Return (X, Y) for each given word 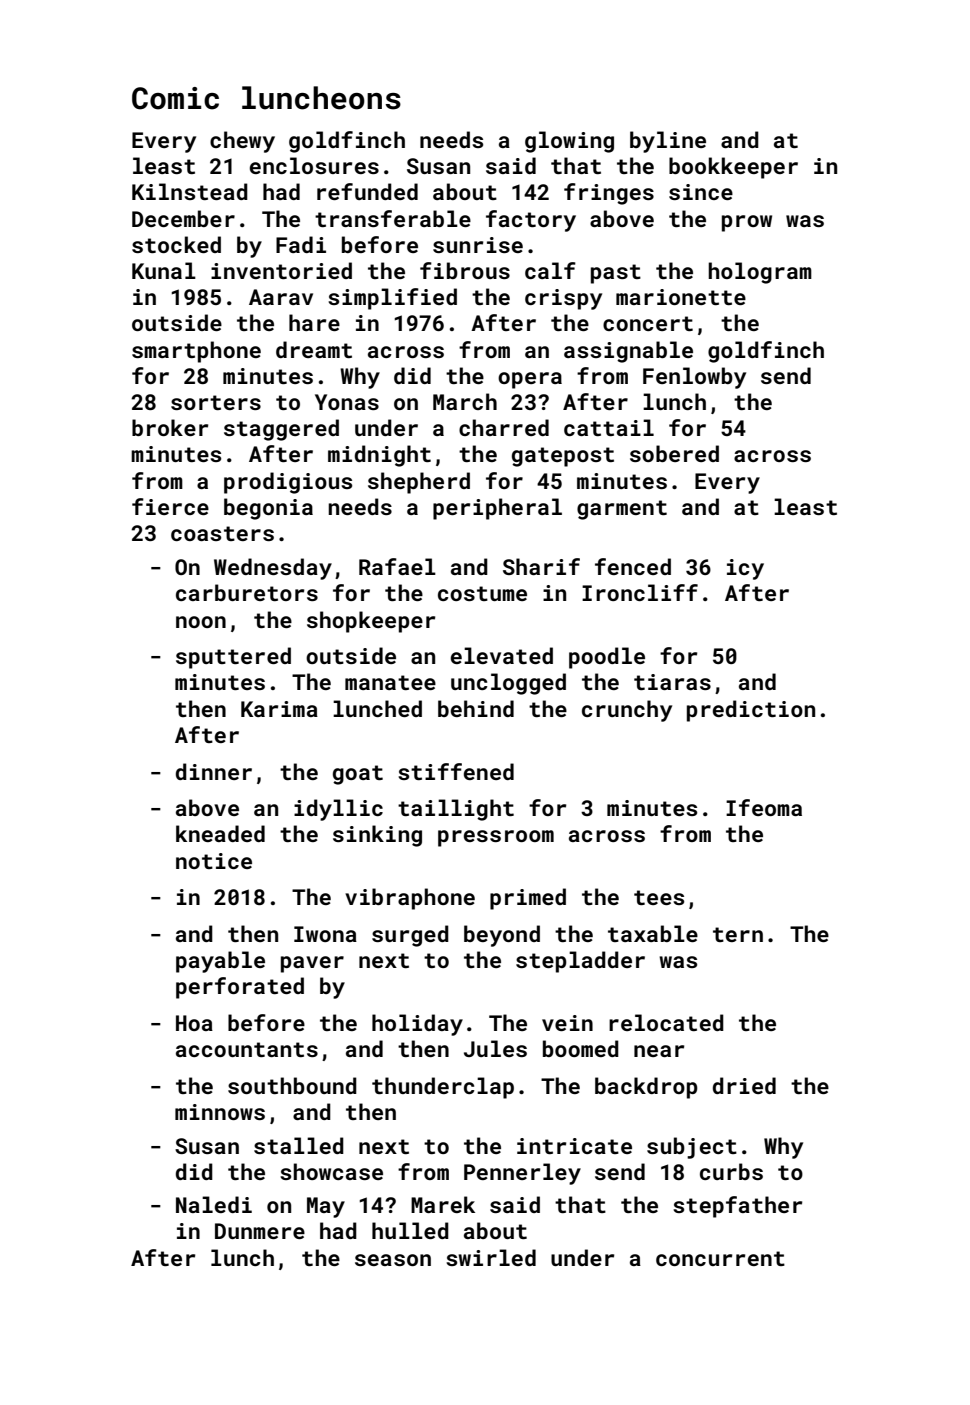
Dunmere (260, 1231)
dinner (214, 771)
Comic (175, 98)
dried (744, 1085)
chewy (242, 142)
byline (668, 142)
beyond (502, 936)
